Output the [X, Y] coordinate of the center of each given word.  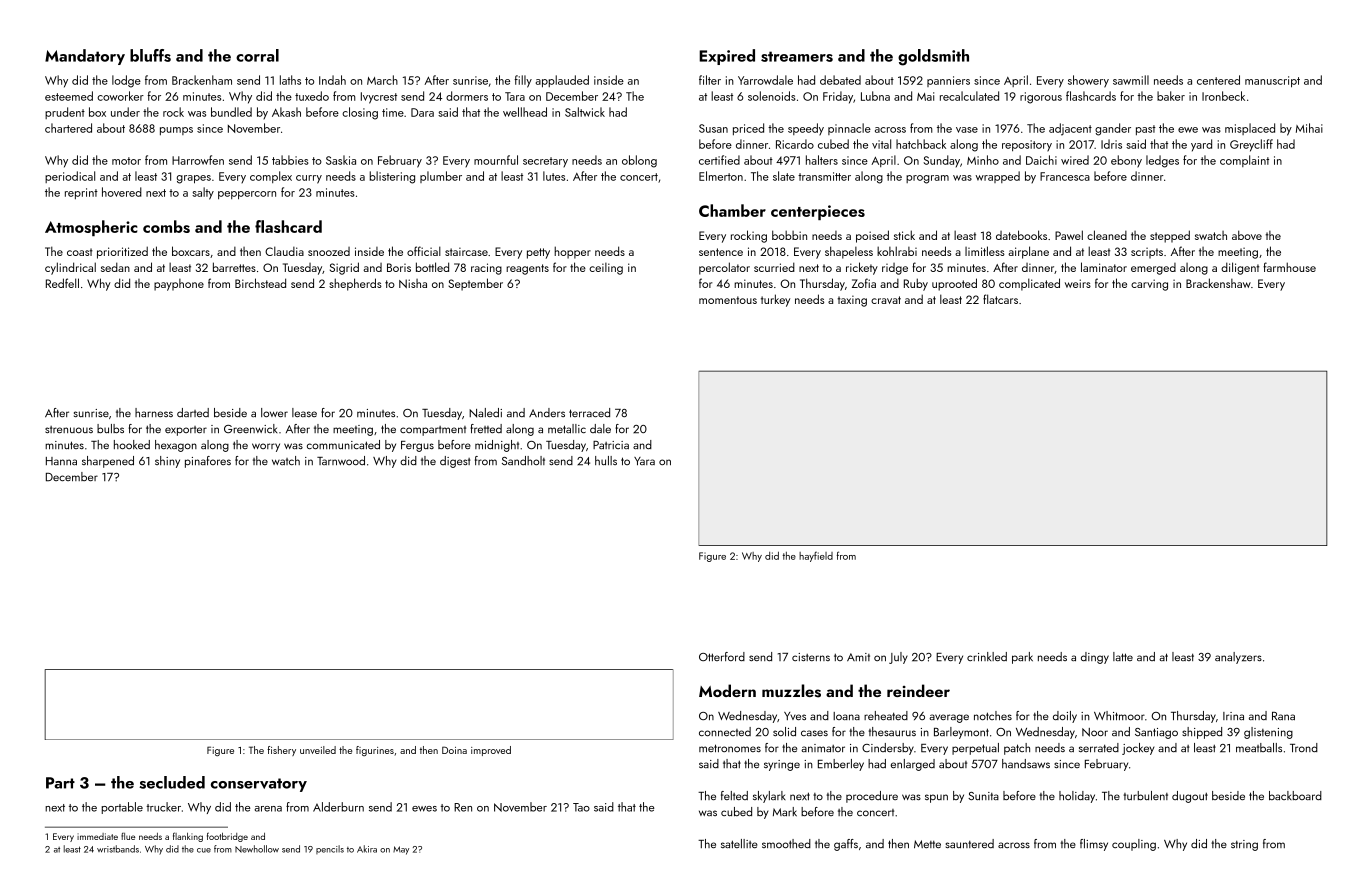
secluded [172, 782]
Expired [727, 57]
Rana [1283, 716]
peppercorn [247, 195]
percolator [724, 268]
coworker [120, 96]
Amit [858, 657]
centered [1218, 80]
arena [268, 809]
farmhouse [1289, 267]
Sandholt [523, 460]
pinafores [208, 462]
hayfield [816, 557]
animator [823, 748]
